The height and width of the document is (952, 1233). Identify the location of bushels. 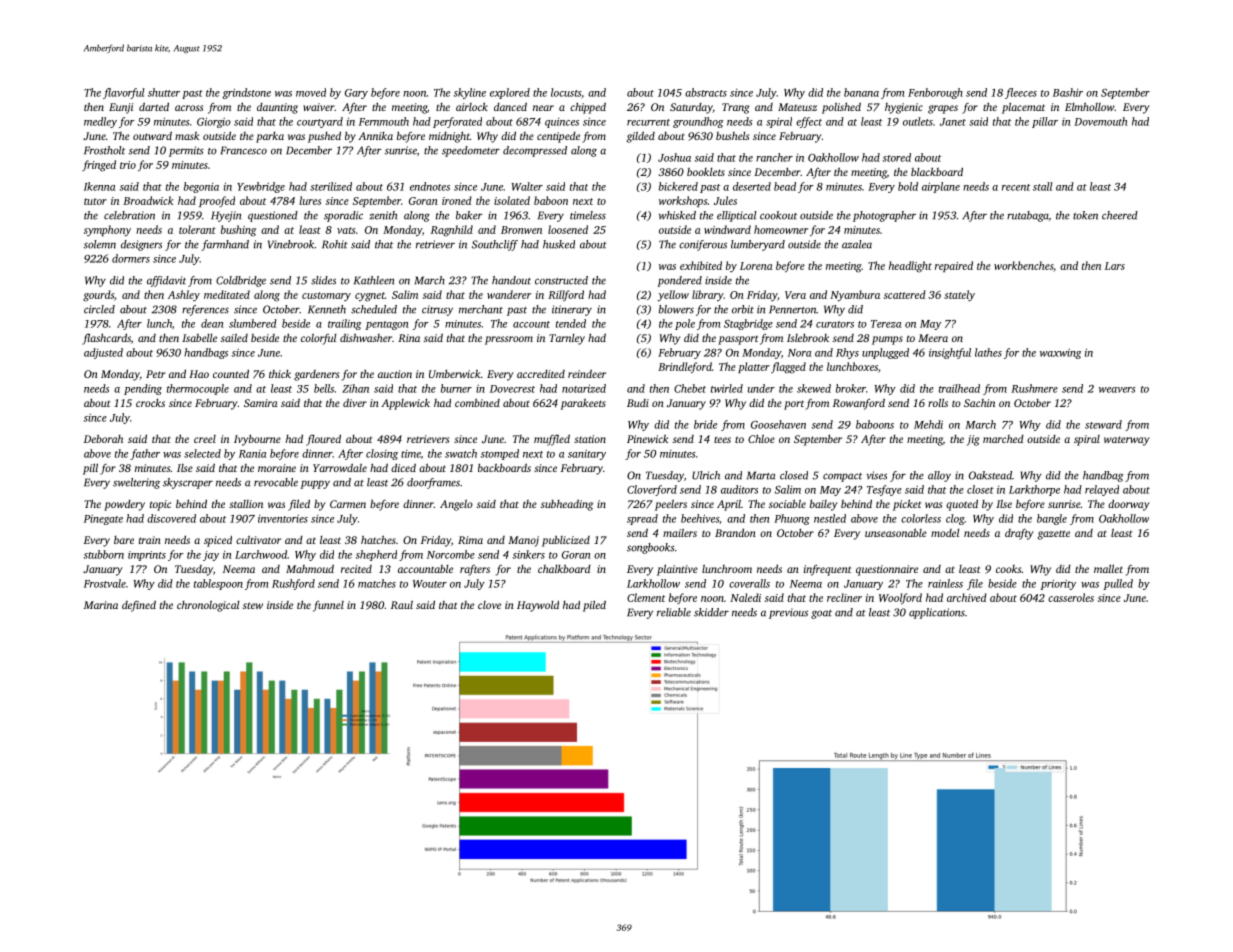
(732, 136).
